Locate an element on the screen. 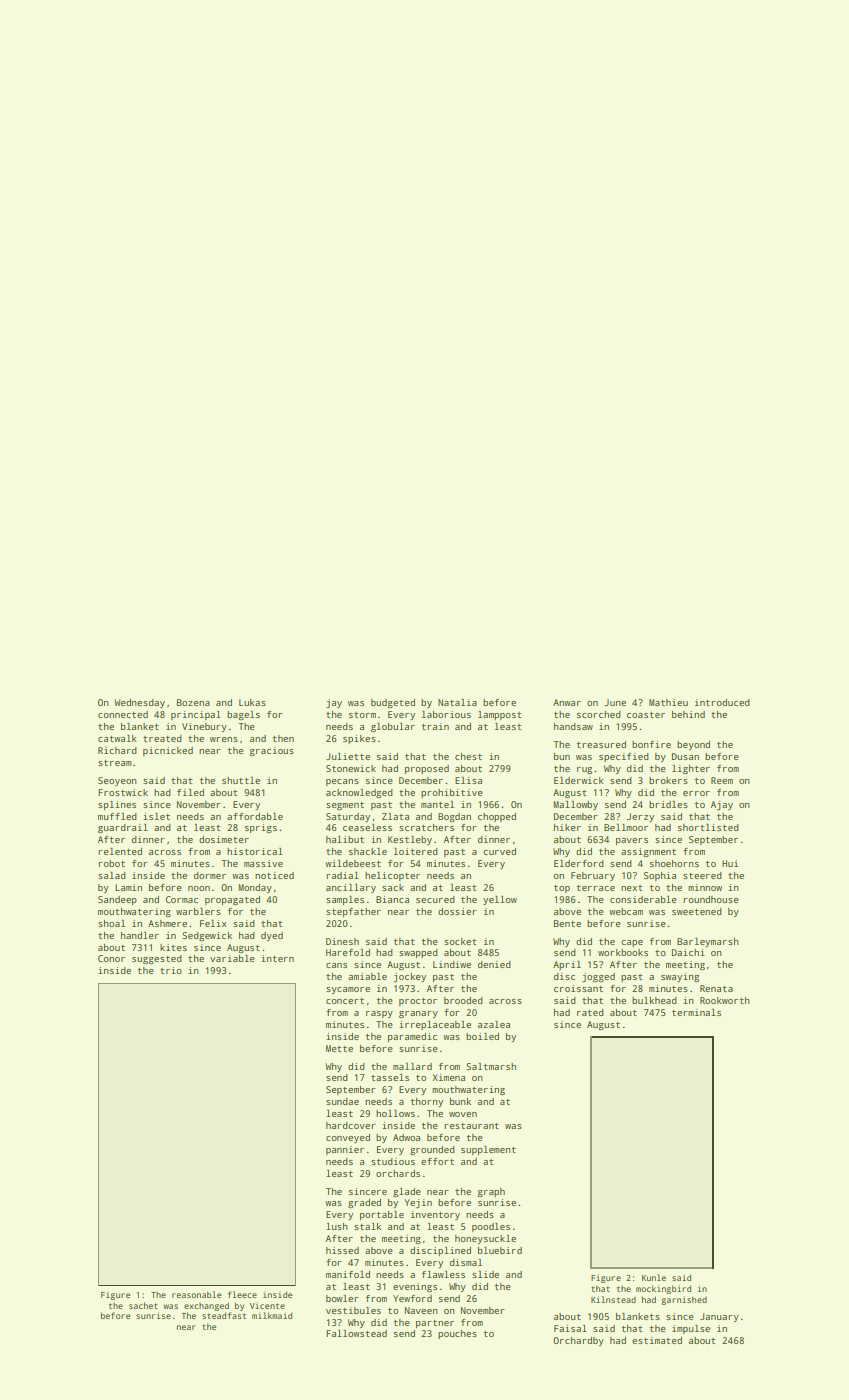  Barleymarsh is located at coordinates (708, 942).
